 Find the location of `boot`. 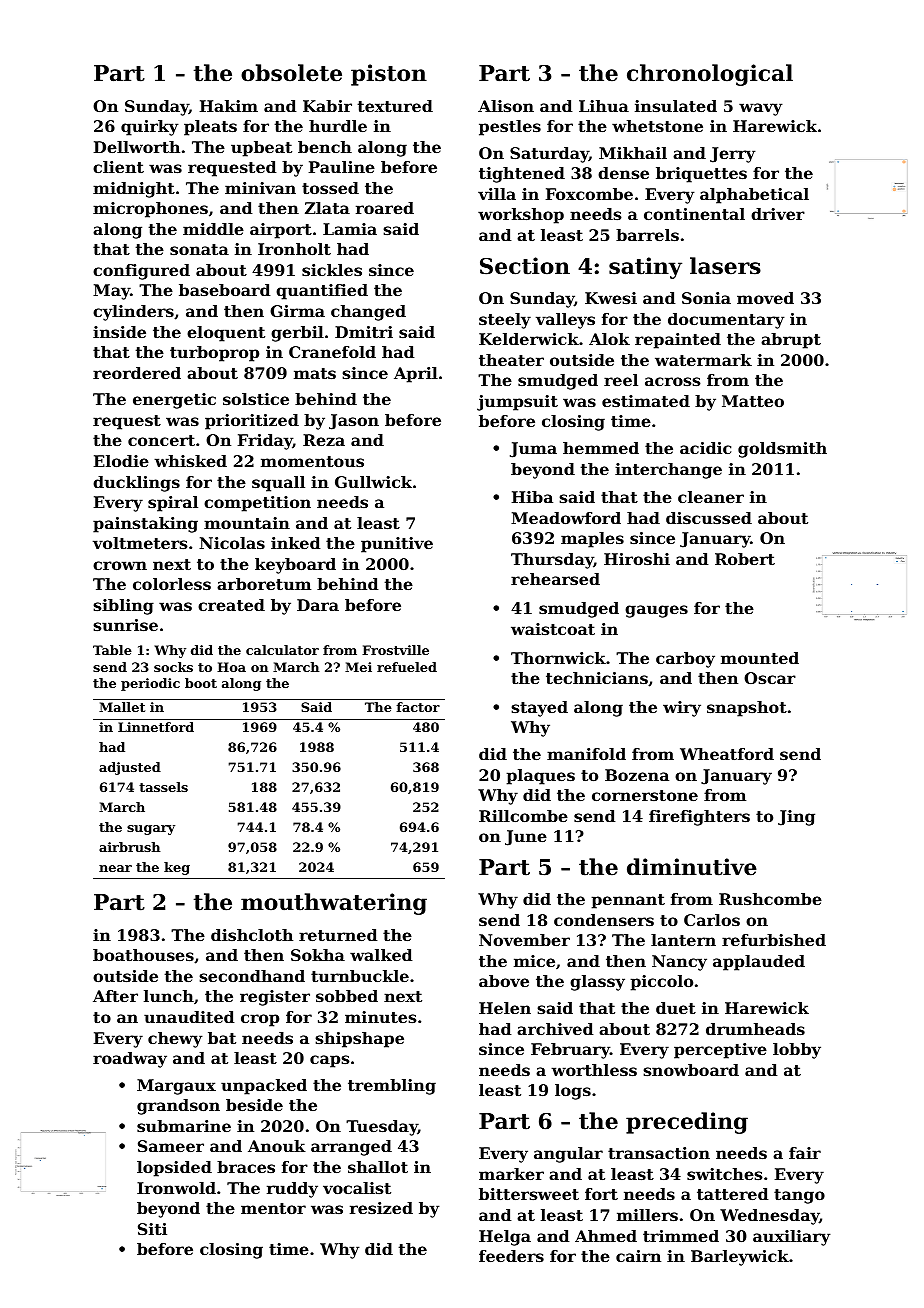

boot is located at coordinates (201, 683).
